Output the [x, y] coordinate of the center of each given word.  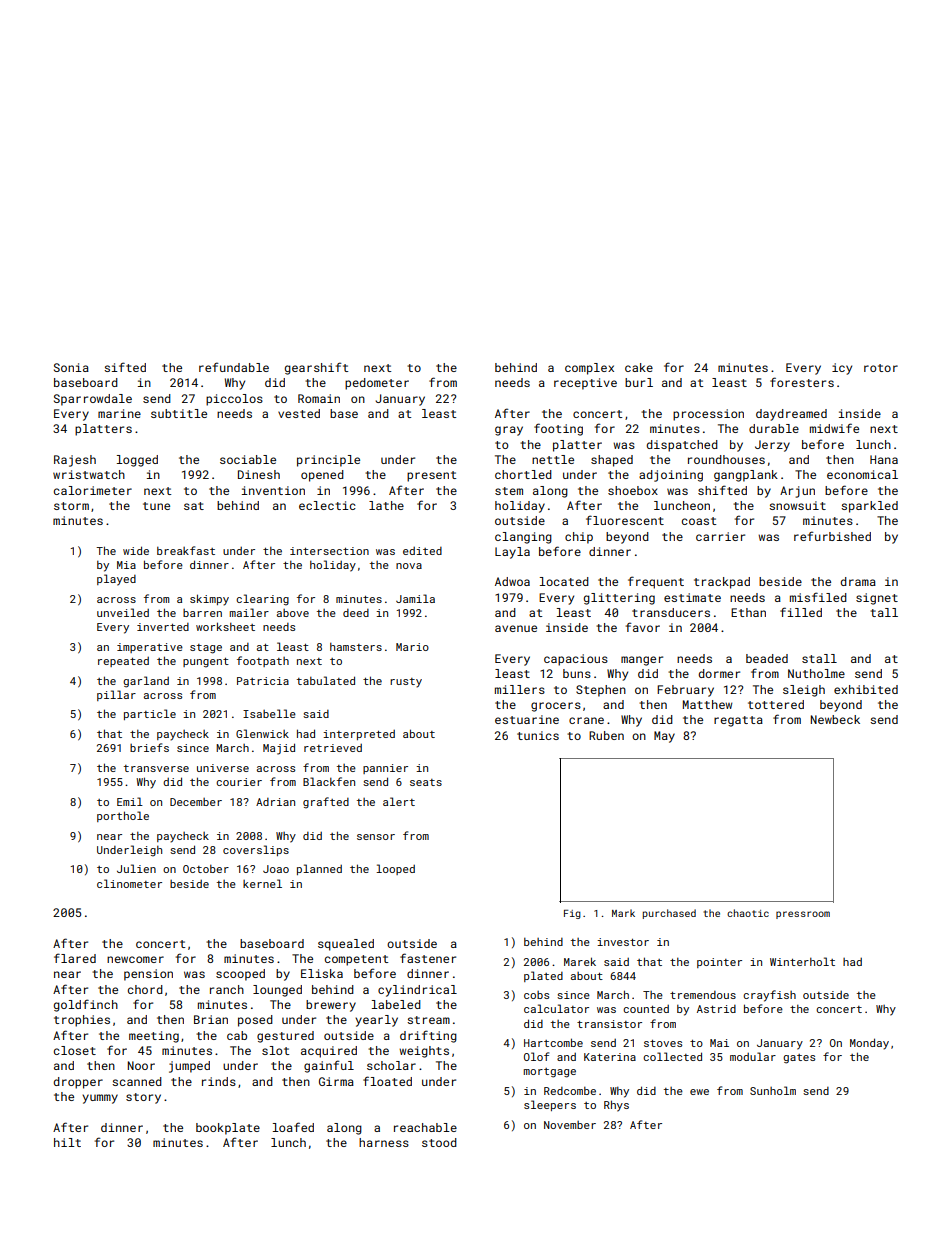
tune [156, 506]
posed [255, 1021]
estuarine [527, 719]
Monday [869, 1044]
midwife [834, 428]
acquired [329, 1052]
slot [275, 1050]
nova [409, 566]
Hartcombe [553, 1042]
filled [801, 612]
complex [589, 369]
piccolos [234, 400]
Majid [279, 749]
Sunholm [773, 1090]
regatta [738, 721]
